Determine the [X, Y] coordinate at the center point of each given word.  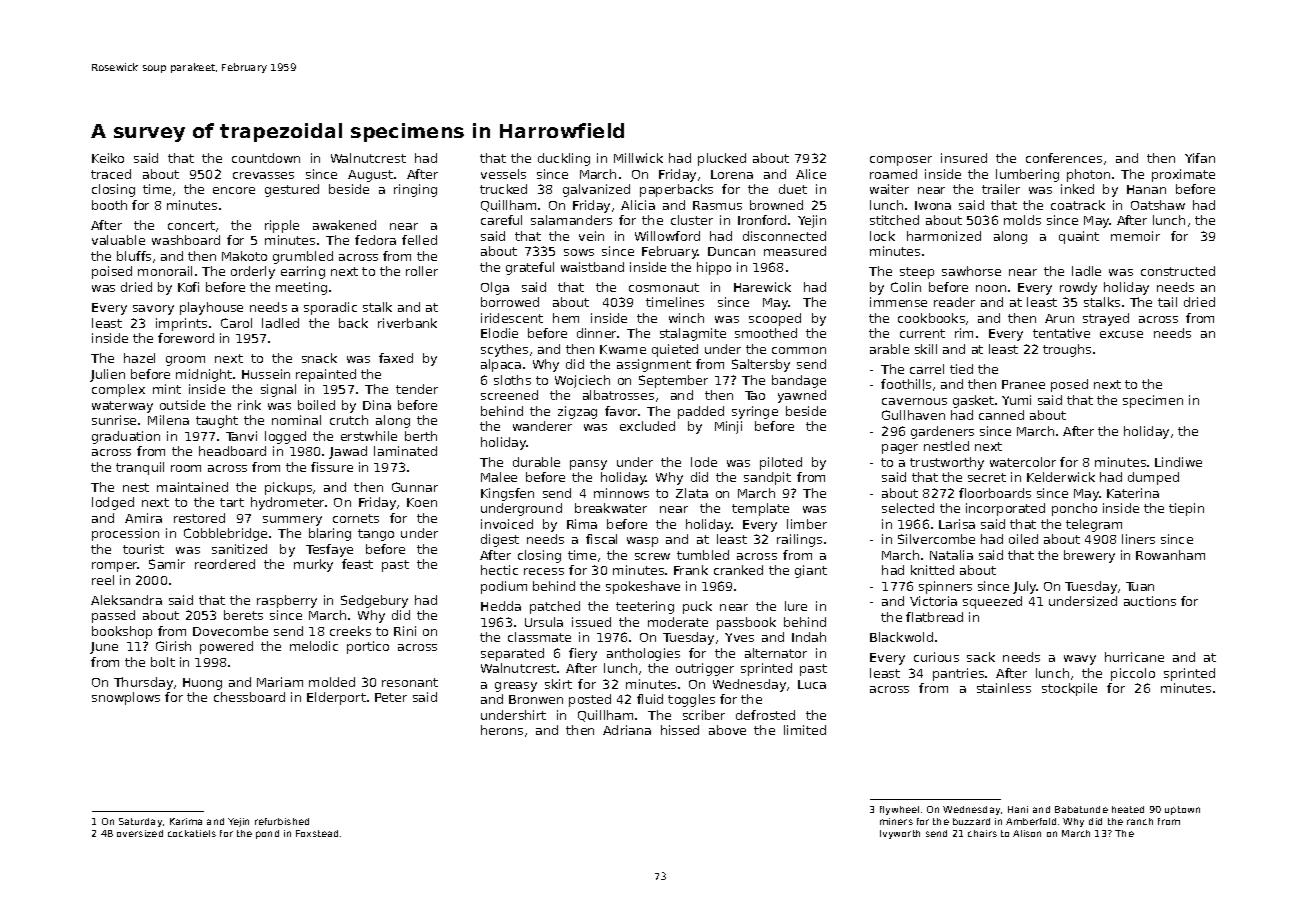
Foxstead [317, 833]
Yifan [1200, 158]
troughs [1067, 350]
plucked [722, 159]
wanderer [542, 426]
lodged [113, 503]
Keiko [108, 158]
